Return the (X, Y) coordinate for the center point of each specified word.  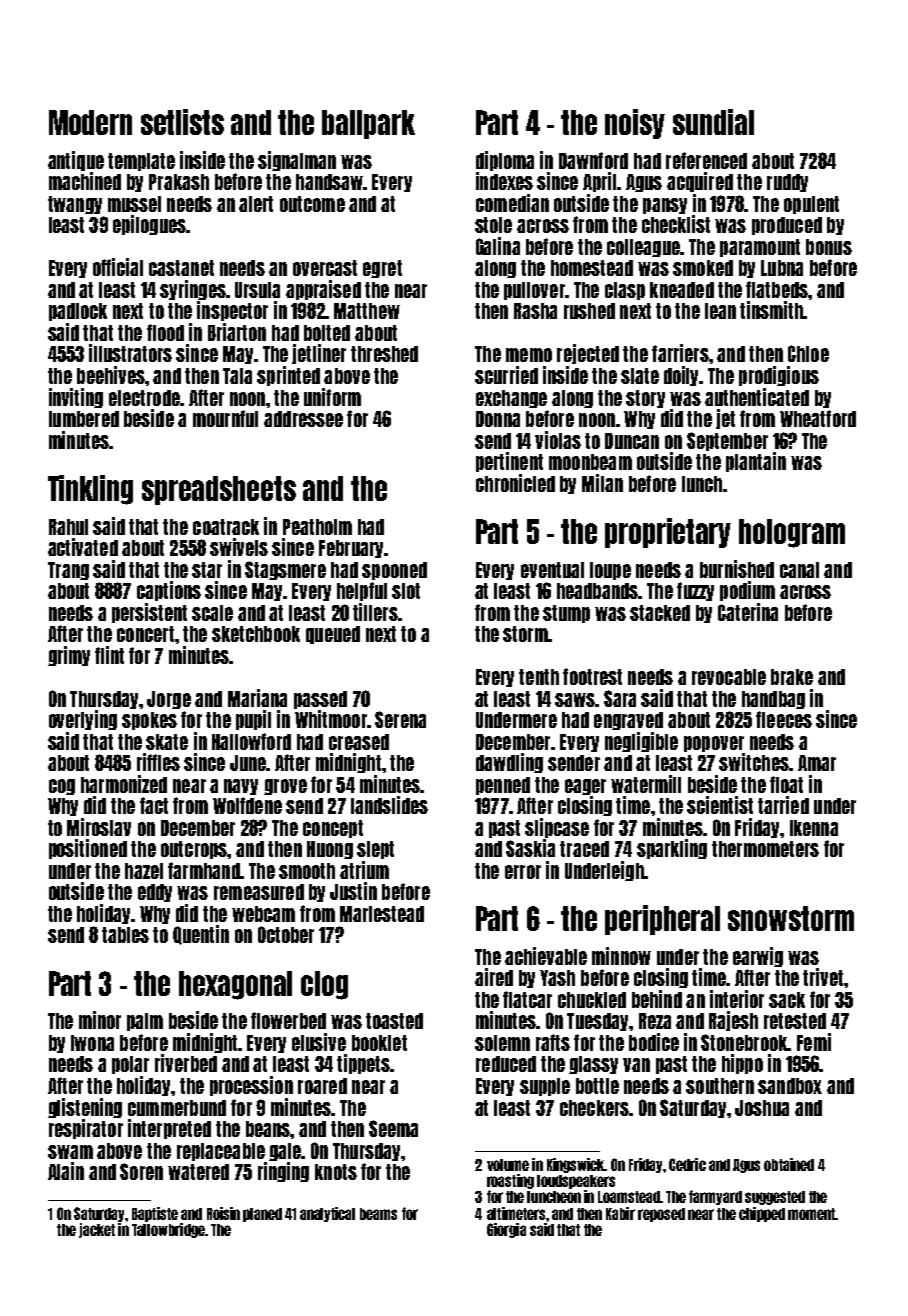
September (727, 441)
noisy (635, 124)
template (141, 162)
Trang (68, 571)
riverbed (186, 1063)
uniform (332, 397)
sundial (713, 122)
